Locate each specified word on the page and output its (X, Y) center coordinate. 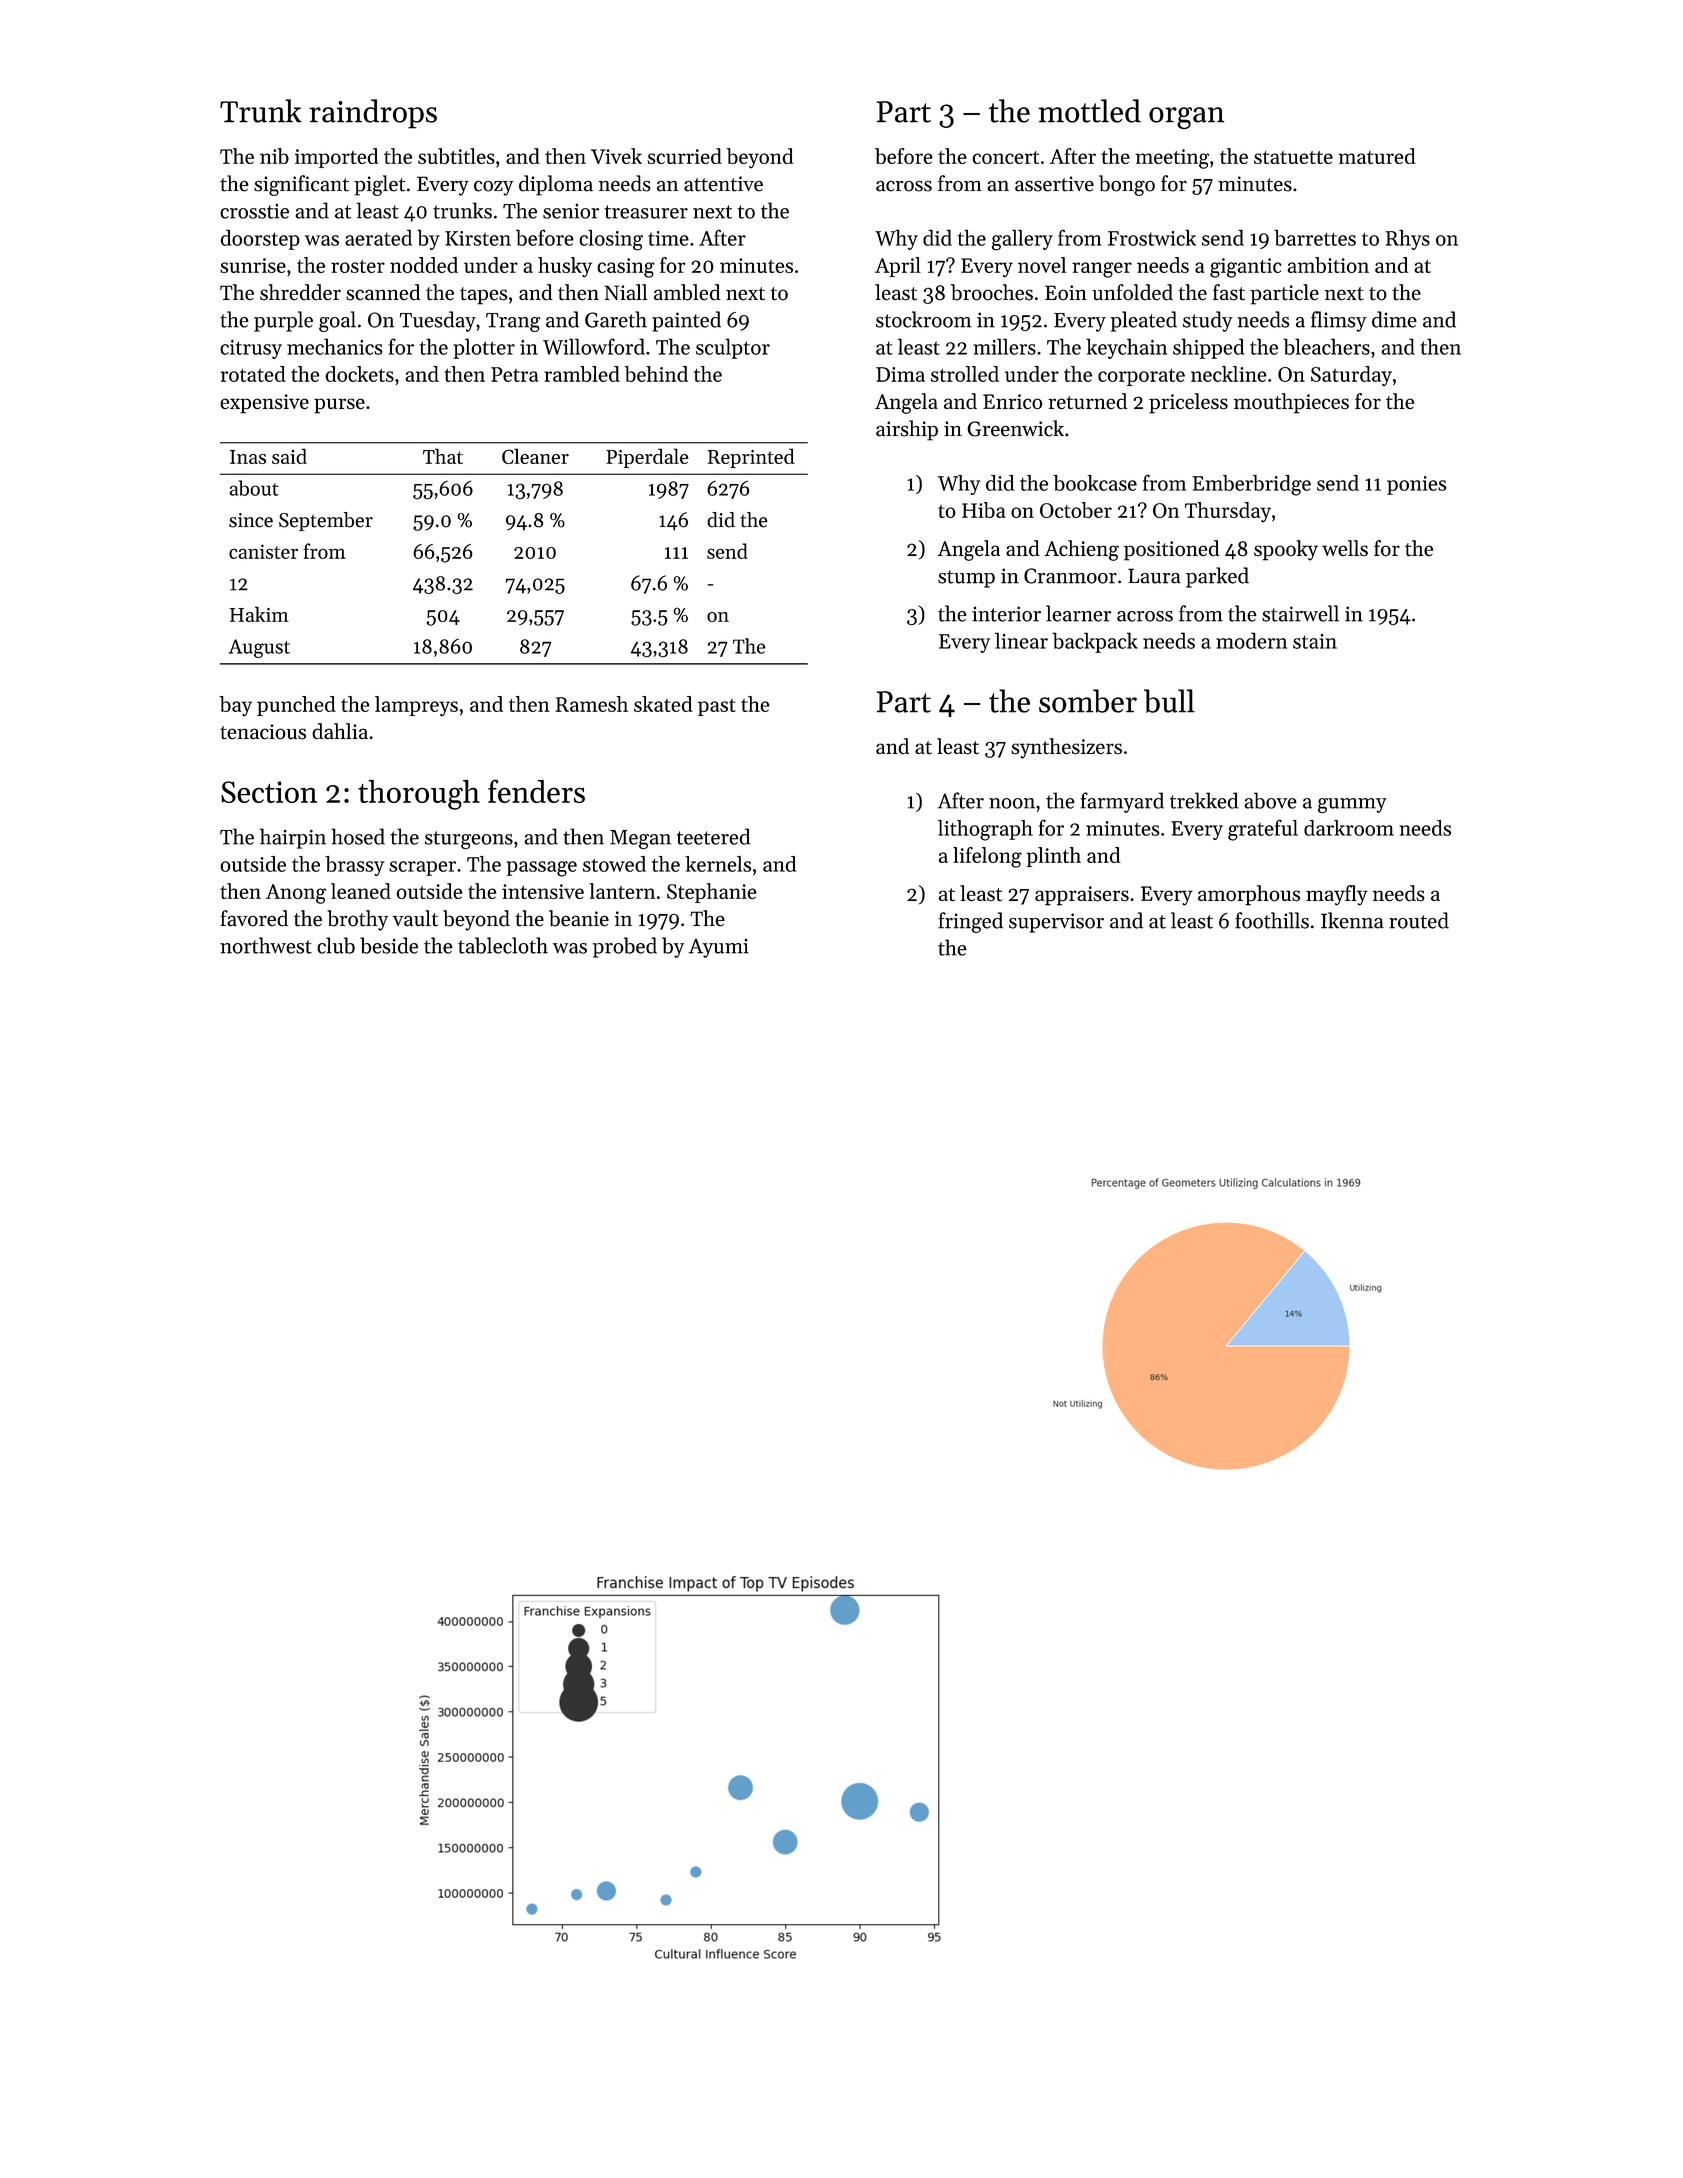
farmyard (1122, 802)
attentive (723, 184)
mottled (1089, 111)
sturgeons (469, 840)
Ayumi (719, 948)
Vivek (616, 156)
